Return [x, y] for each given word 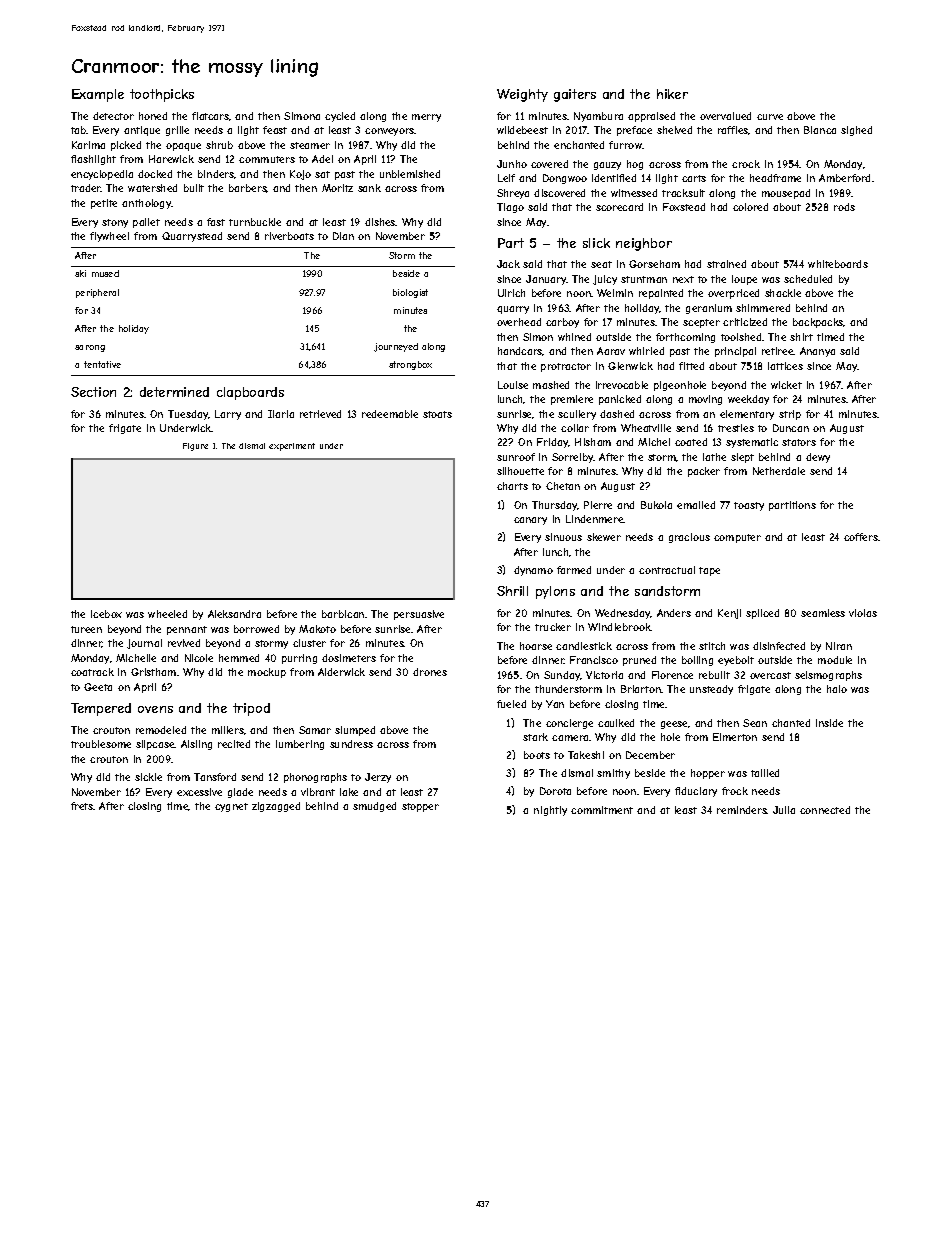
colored [750, 207]
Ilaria [281, 414]
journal [144, 644]
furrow [625, 145]
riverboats [289, 236]
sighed [856, 131]
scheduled [808, 279]
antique [142, 131]
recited [234, 744]
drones [430, 672]
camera [570, 738]
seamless [823, 613]
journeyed [396, 347]
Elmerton [735, 737]
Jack [508, 264]
